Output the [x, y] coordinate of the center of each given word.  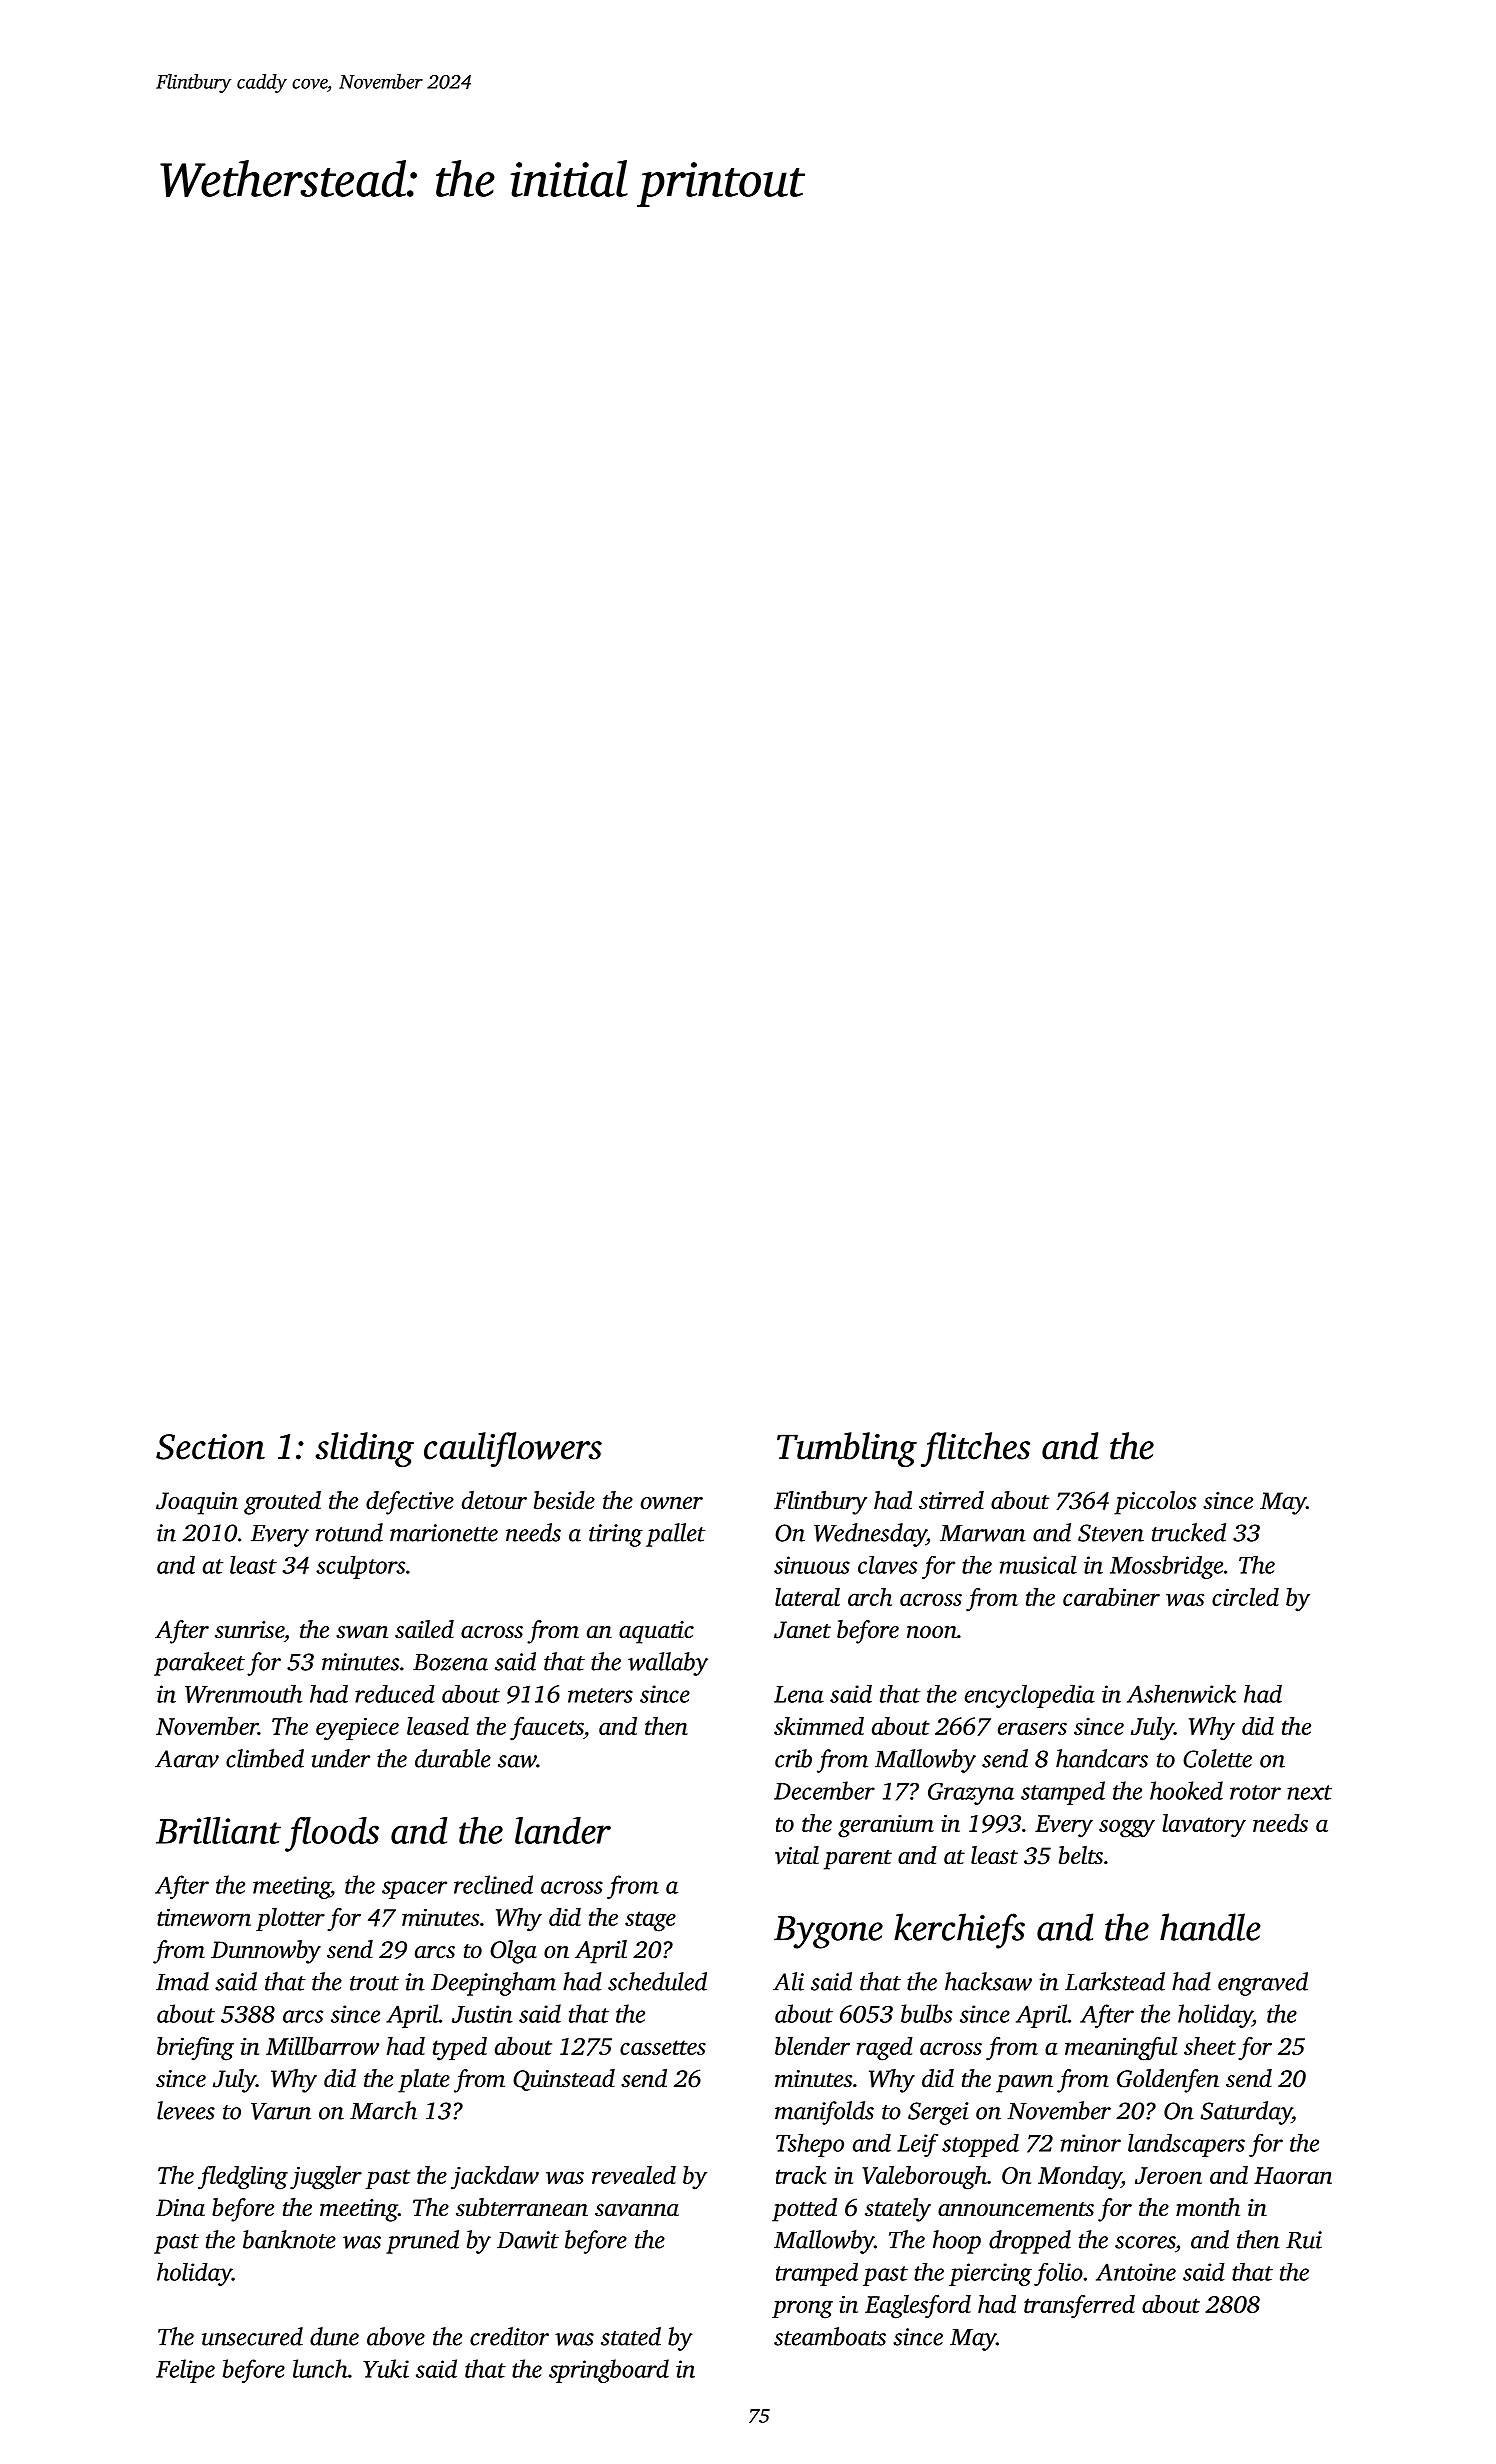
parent [858, 1860]
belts [1081, 1855]
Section [210, 1447]
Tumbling [847, 1450]
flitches [975, 1449]
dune [334, 2336]
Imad [182, 1981]
